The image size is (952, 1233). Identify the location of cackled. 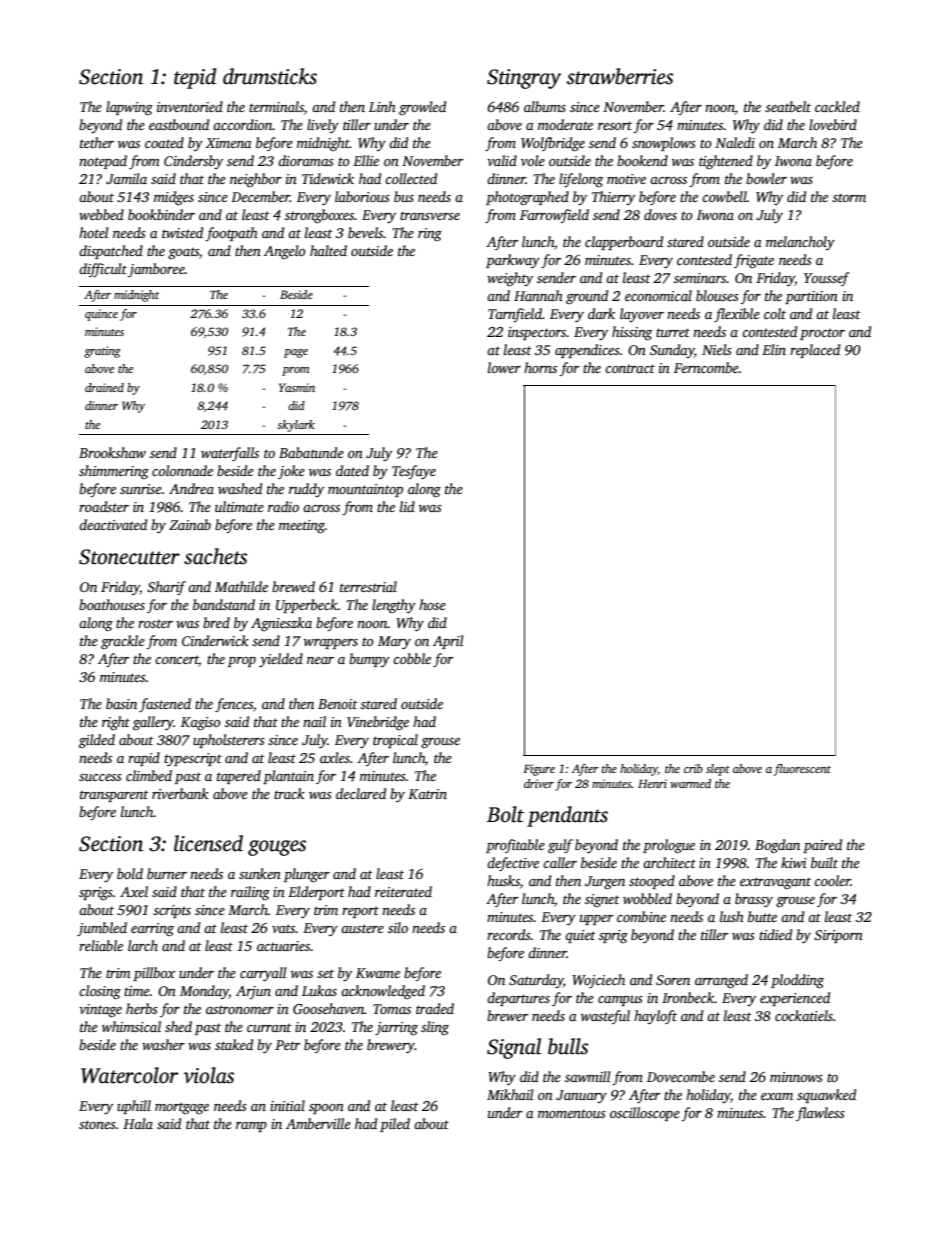
(837, 106).
